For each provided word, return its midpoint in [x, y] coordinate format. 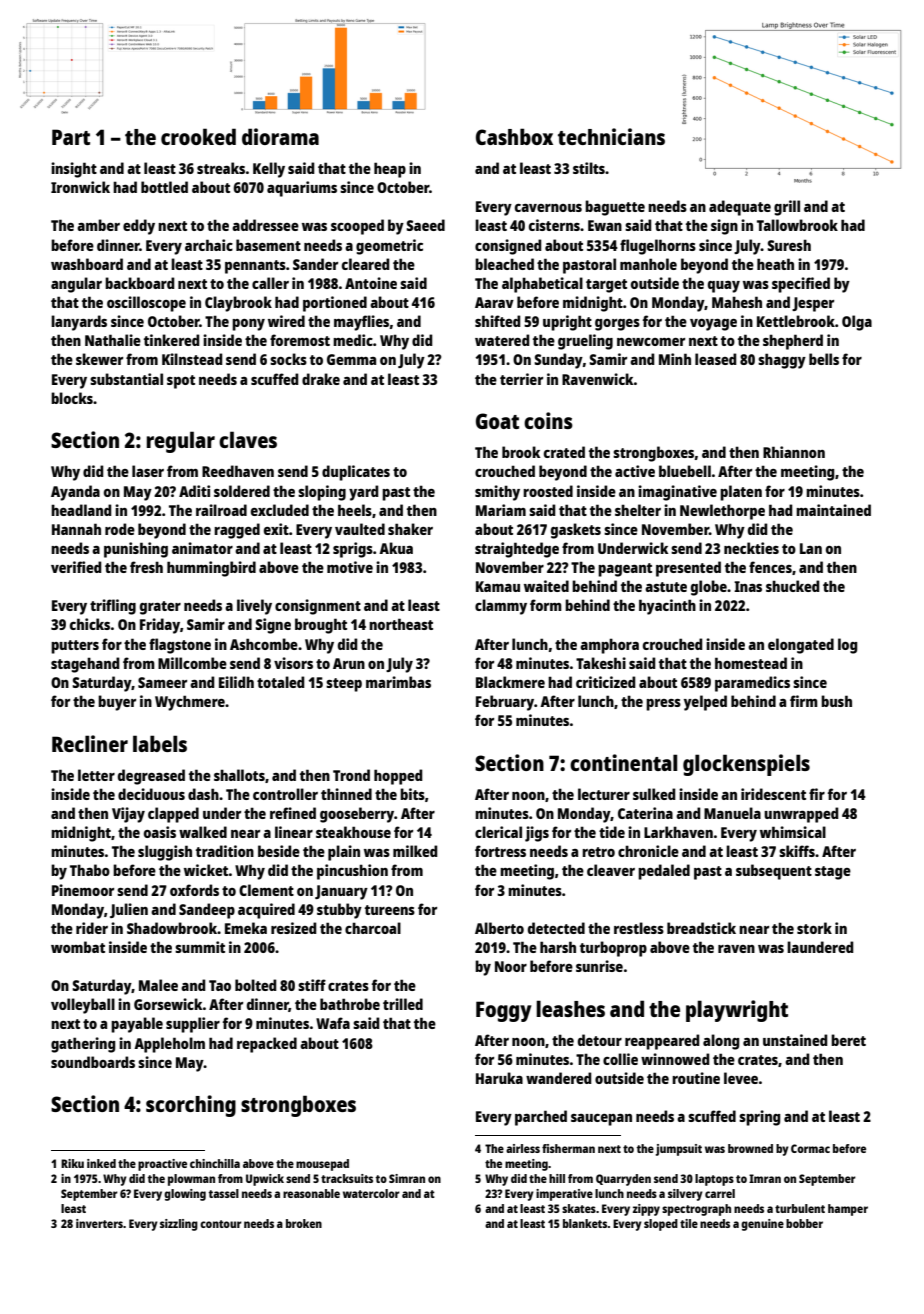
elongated [801, 646]
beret [848, 1040]
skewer [99, 359]
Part [71, 137]
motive [350, 567]
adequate [740, 208]
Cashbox [514, 136]
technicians [611, 136]
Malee [158, 985]
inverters [99, 1223]
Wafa [333, 1023]
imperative [564, 1195]
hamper [848, 1210]
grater [160, 608]
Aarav [494, 302]
